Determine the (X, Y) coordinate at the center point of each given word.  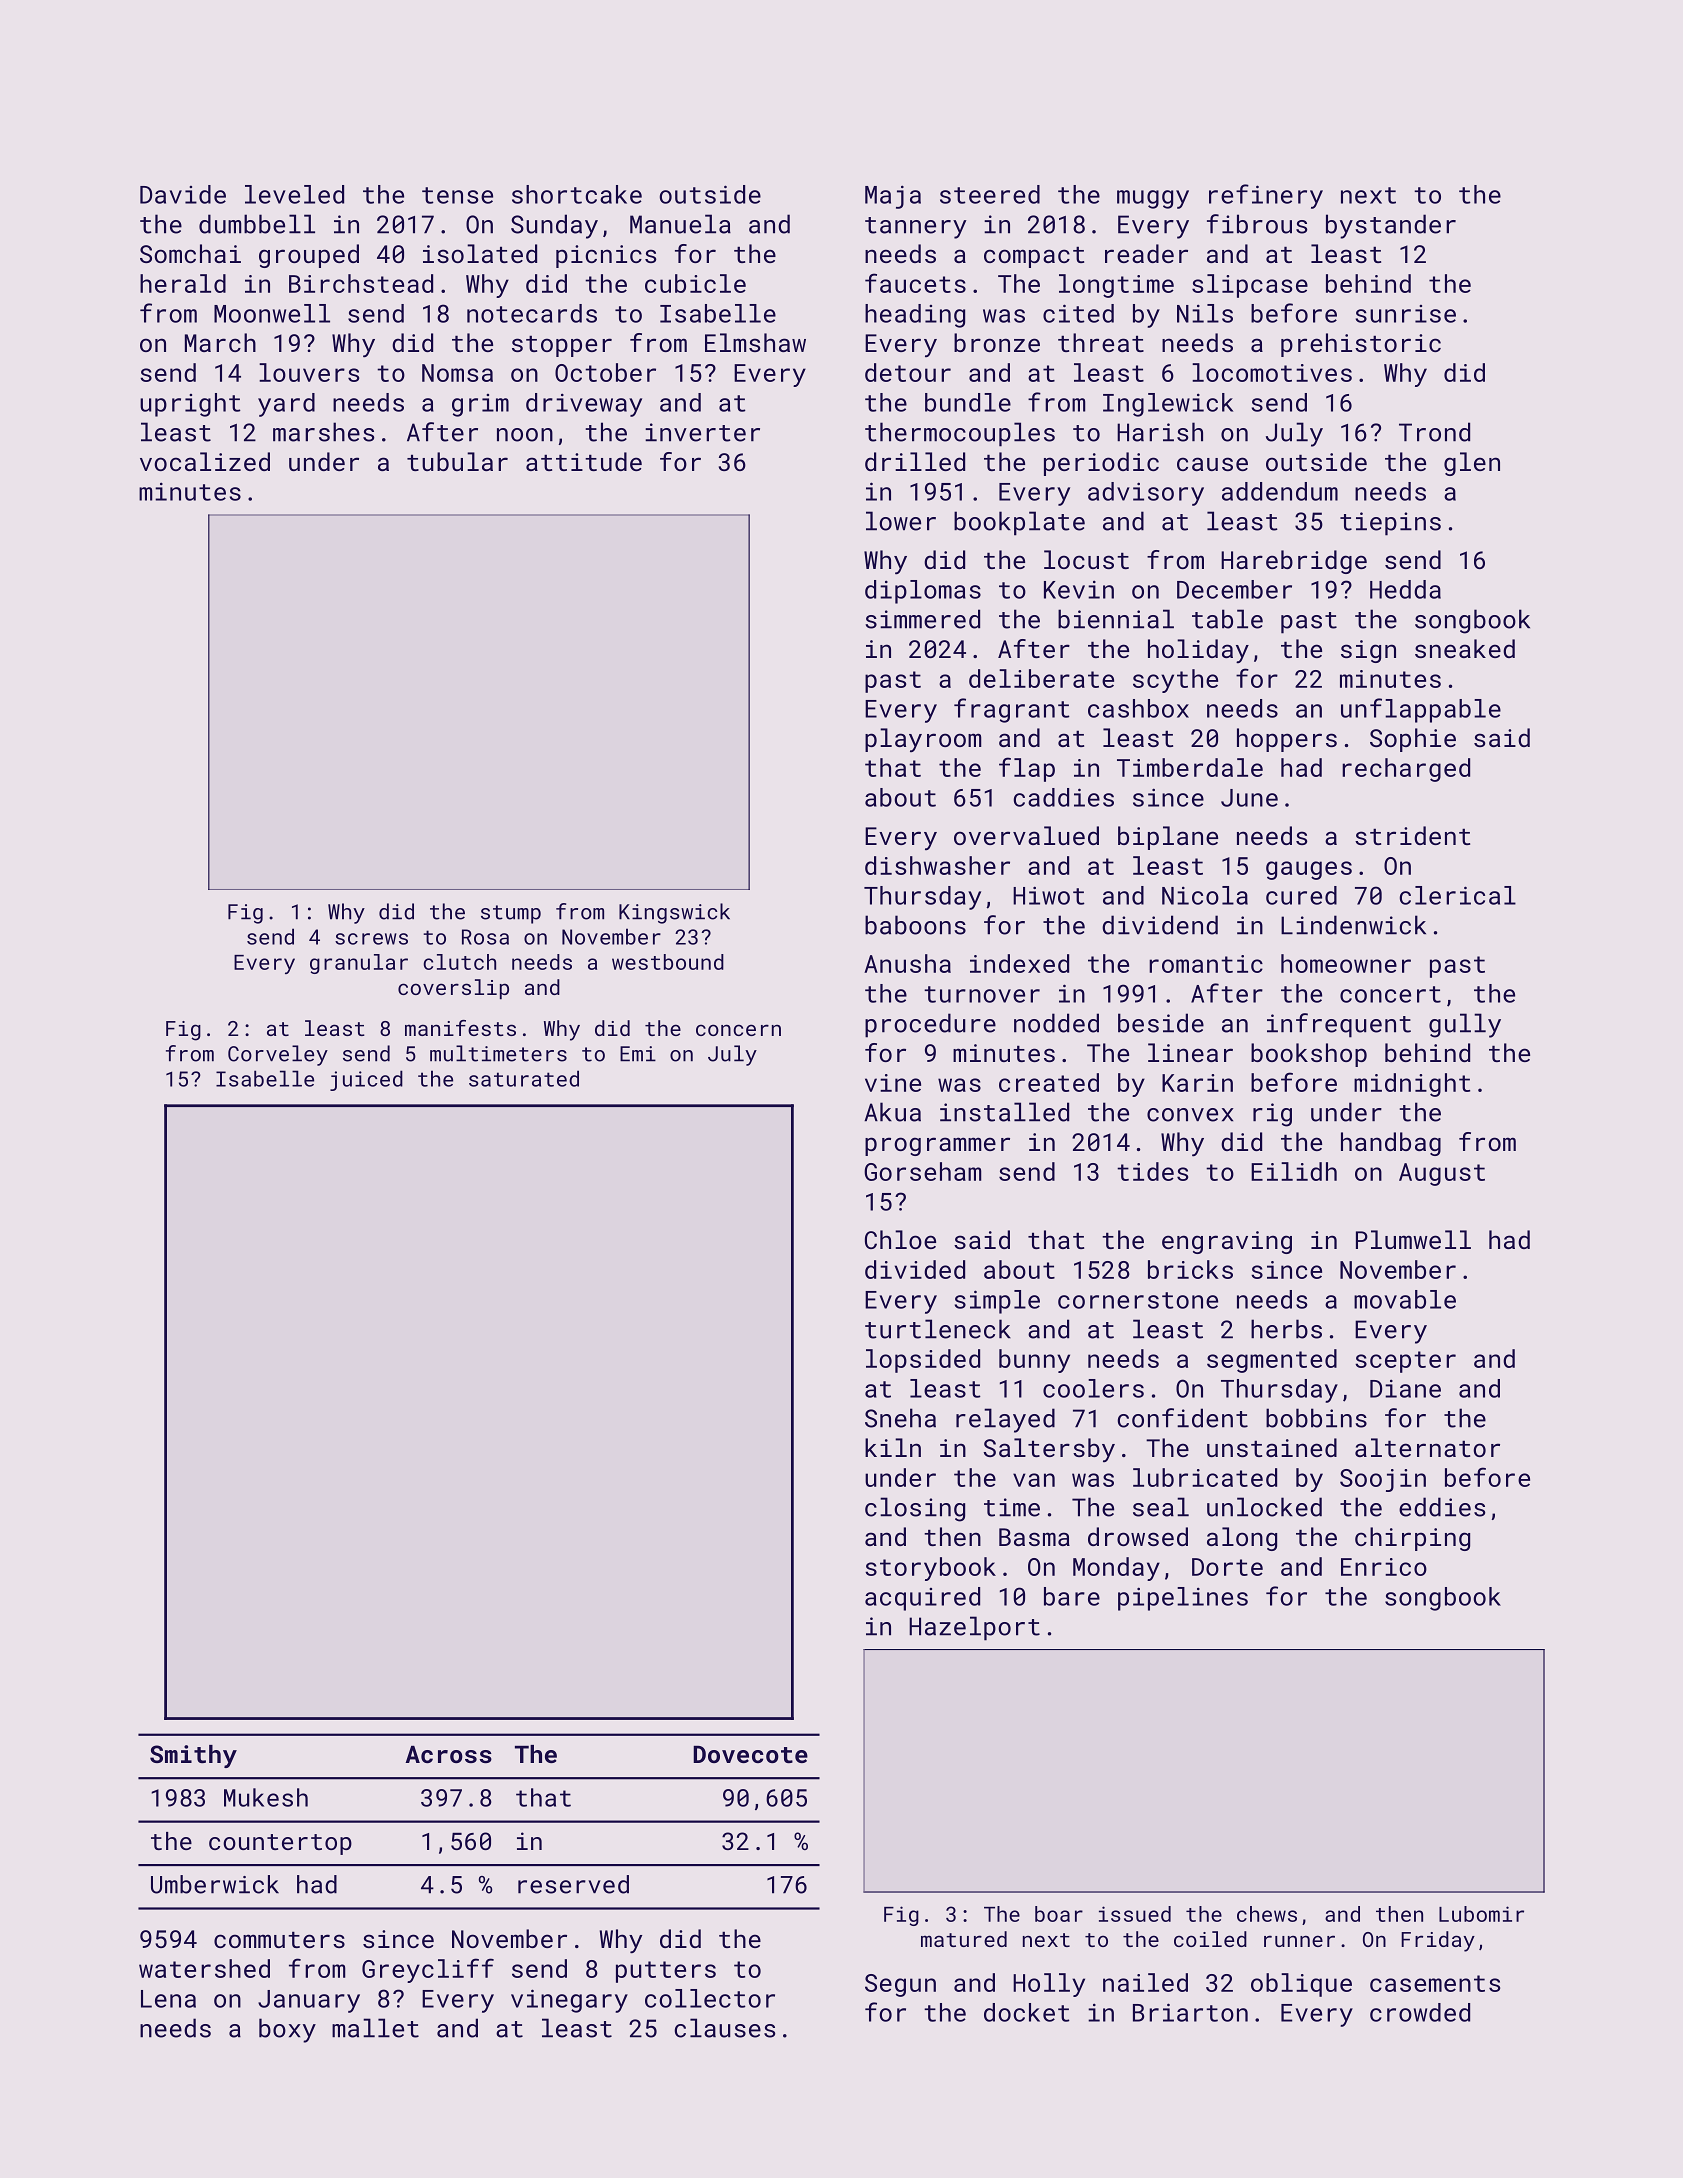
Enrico (1384, 1567)
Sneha (900, 1418)
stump (511, 914)
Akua (892, 1112)
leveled (294, 194)
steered (990, 194)
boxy (287, 2030)
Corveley (278, 1055)
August (1442, 1174)
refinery (1266, 196)
